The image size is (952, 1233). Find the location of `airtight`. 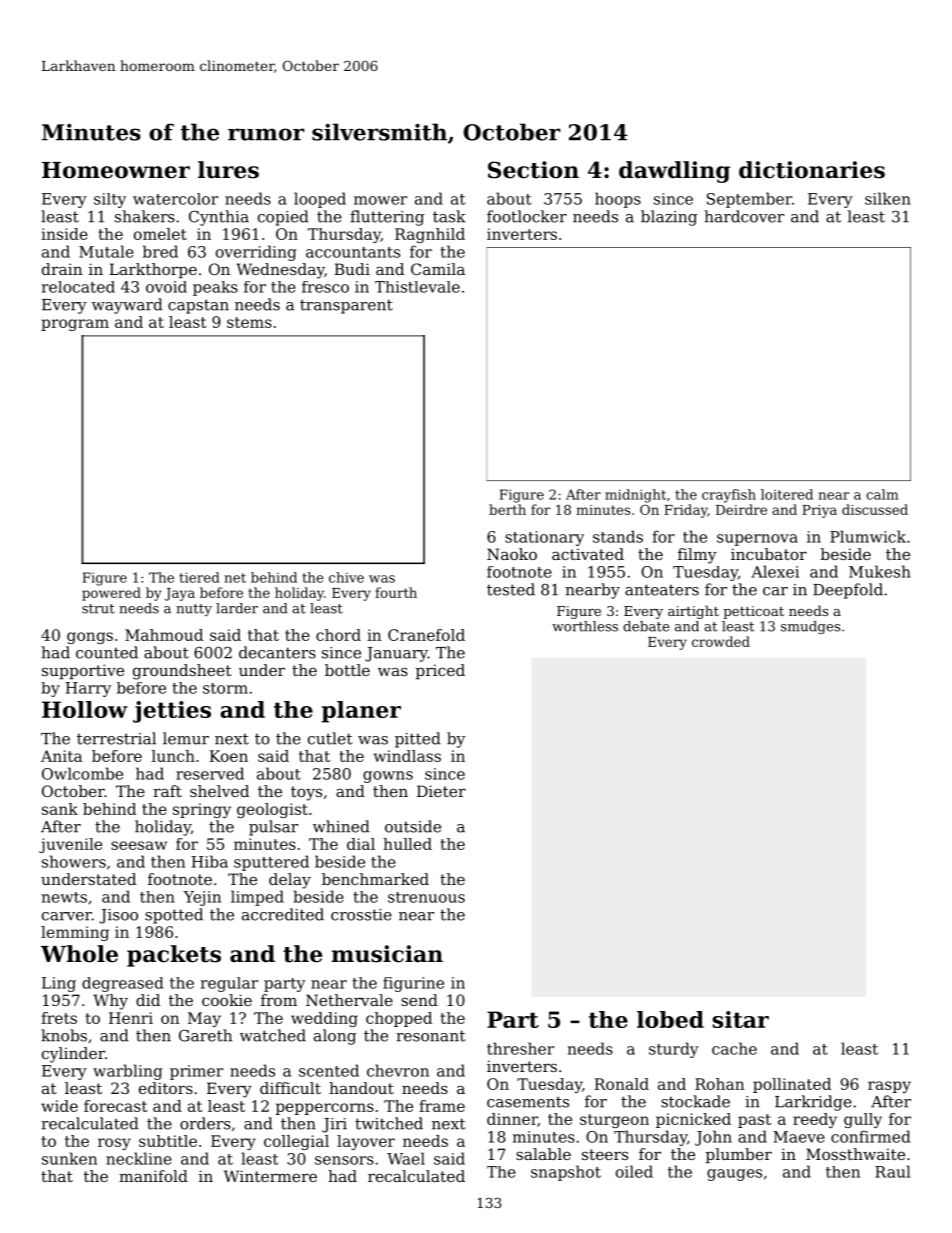

airtight is located at coordinates (693, 612).
